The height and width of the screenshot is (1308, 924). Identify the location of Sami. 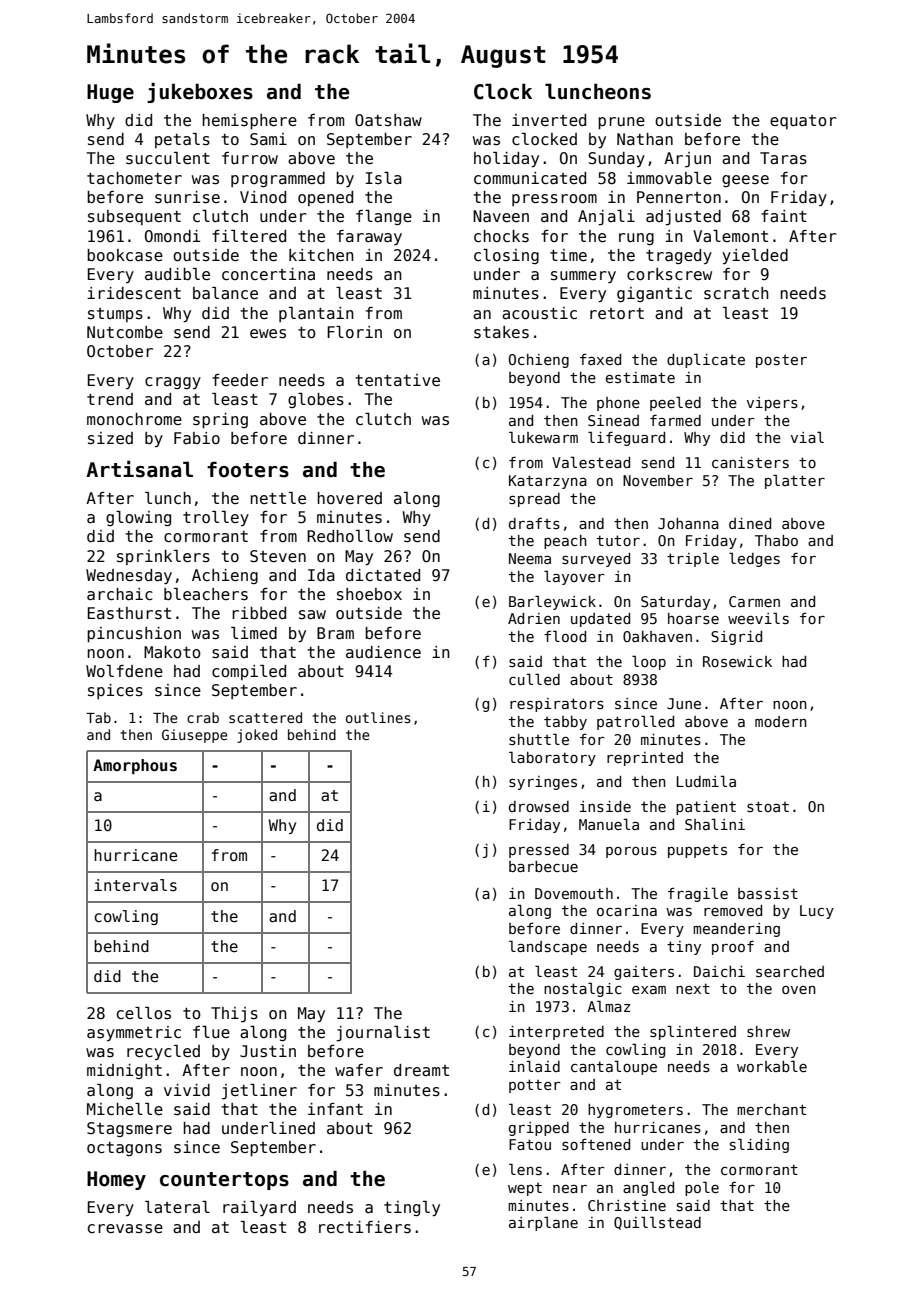
(268, 139).
